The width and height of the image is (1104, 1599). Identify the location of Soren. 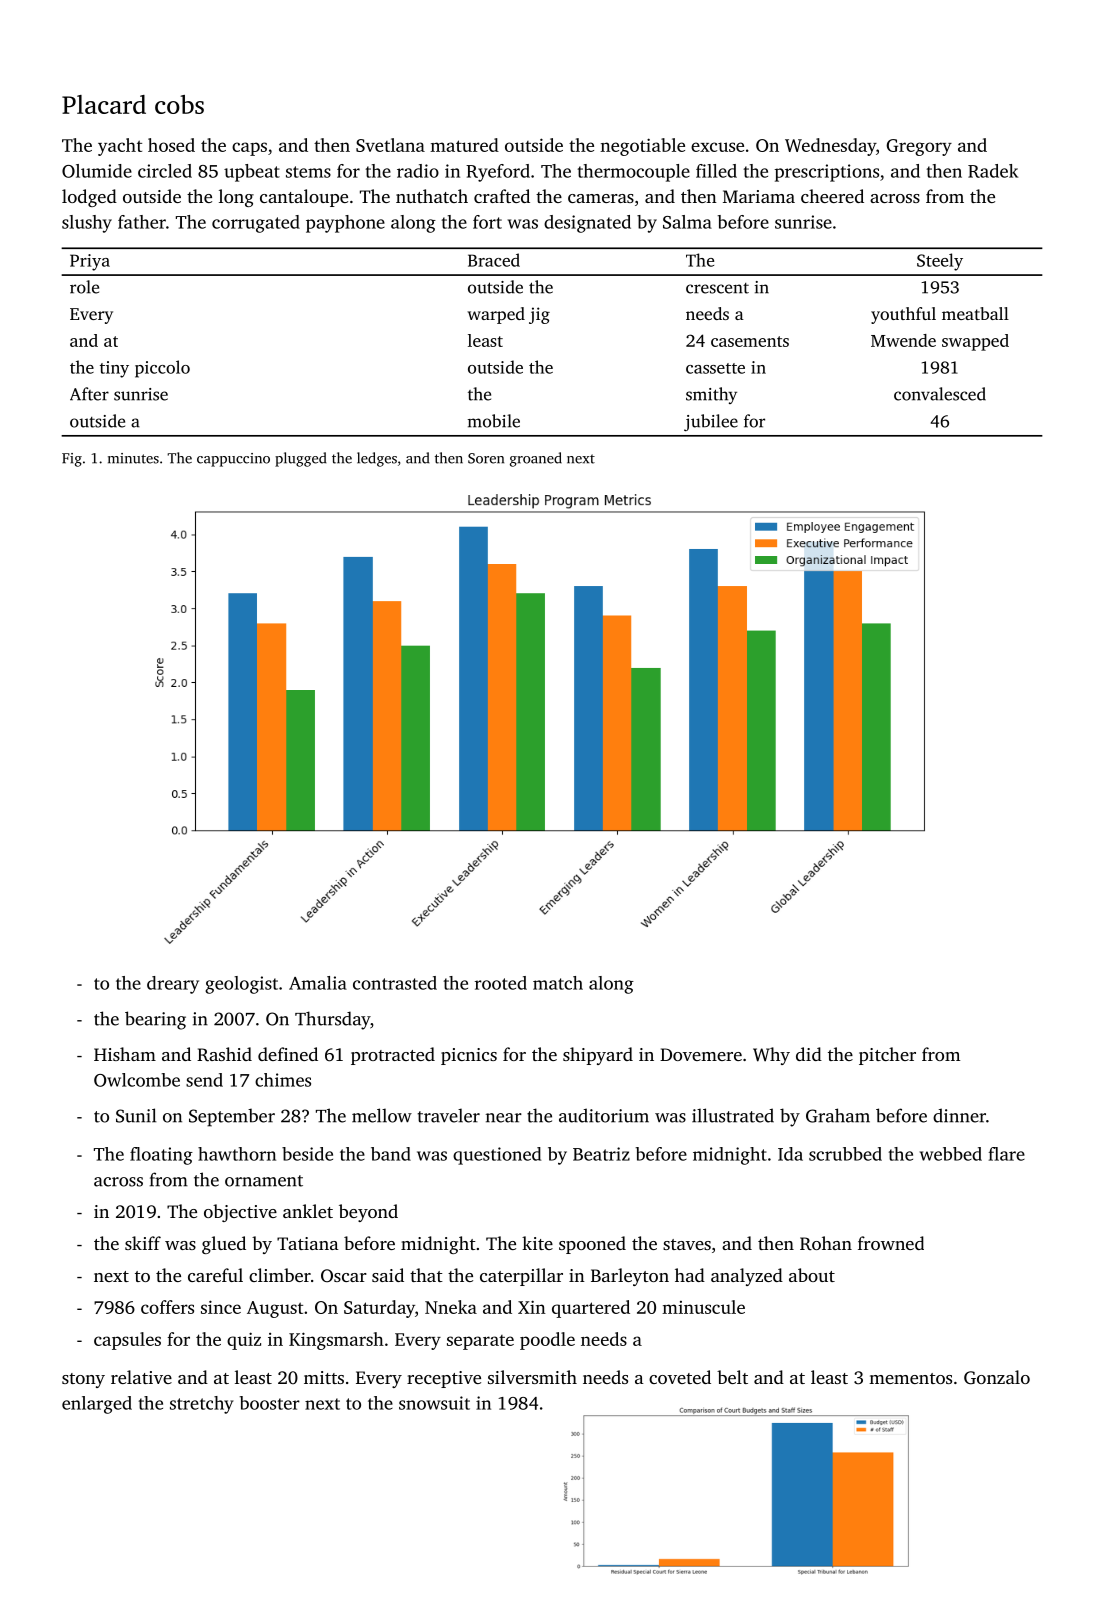
(486, 458).
